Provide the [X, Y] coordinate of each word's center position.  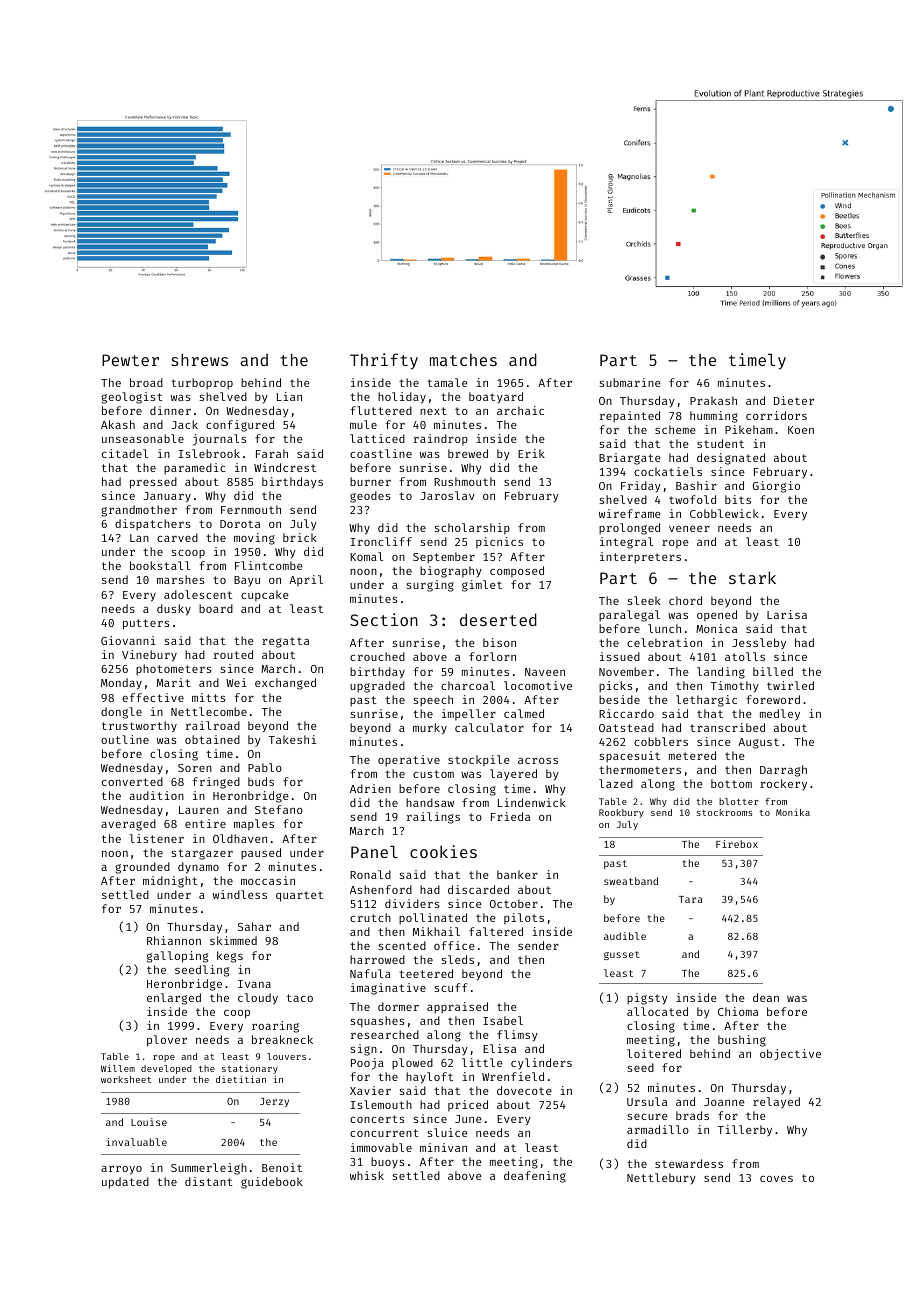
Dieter [794, 400]
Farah [272, 453]
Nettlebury [661, 1178]
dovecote [524, 1090]
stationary [250, 1070]
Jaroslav [447, 495]
